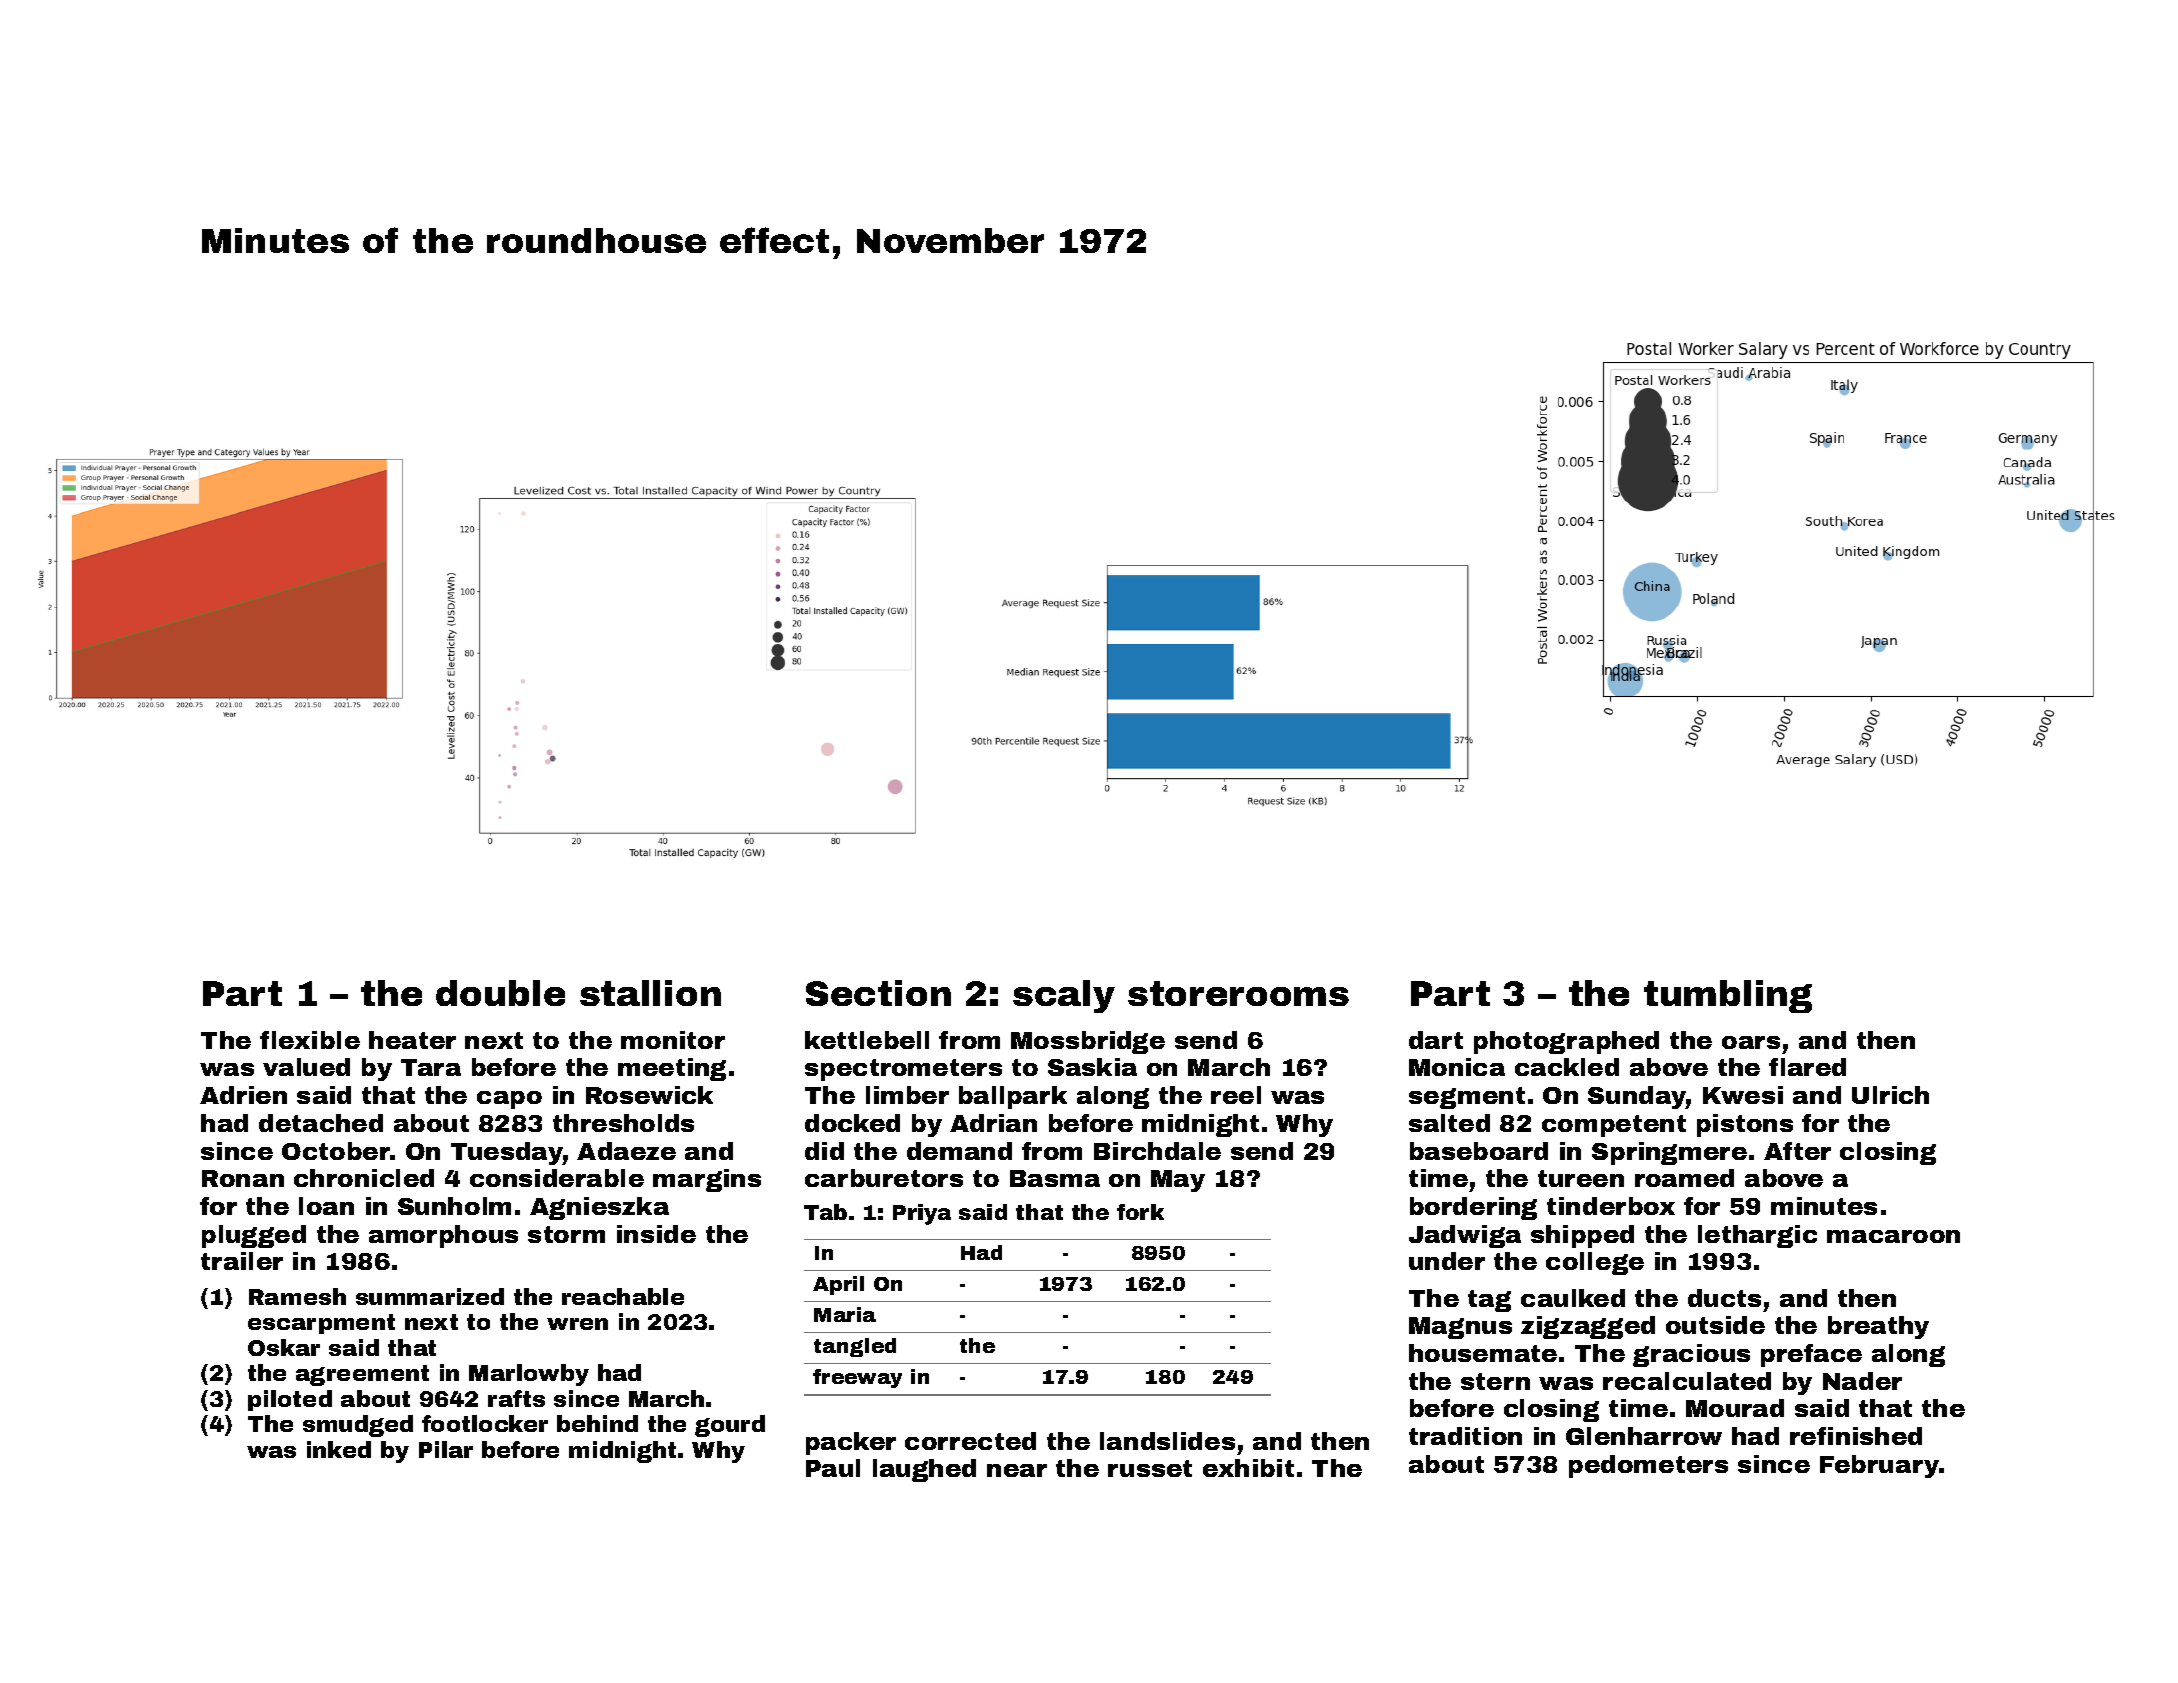 This screenshot has width=2178, height=1683. I want to click on laughed, so click(924, 1470).
